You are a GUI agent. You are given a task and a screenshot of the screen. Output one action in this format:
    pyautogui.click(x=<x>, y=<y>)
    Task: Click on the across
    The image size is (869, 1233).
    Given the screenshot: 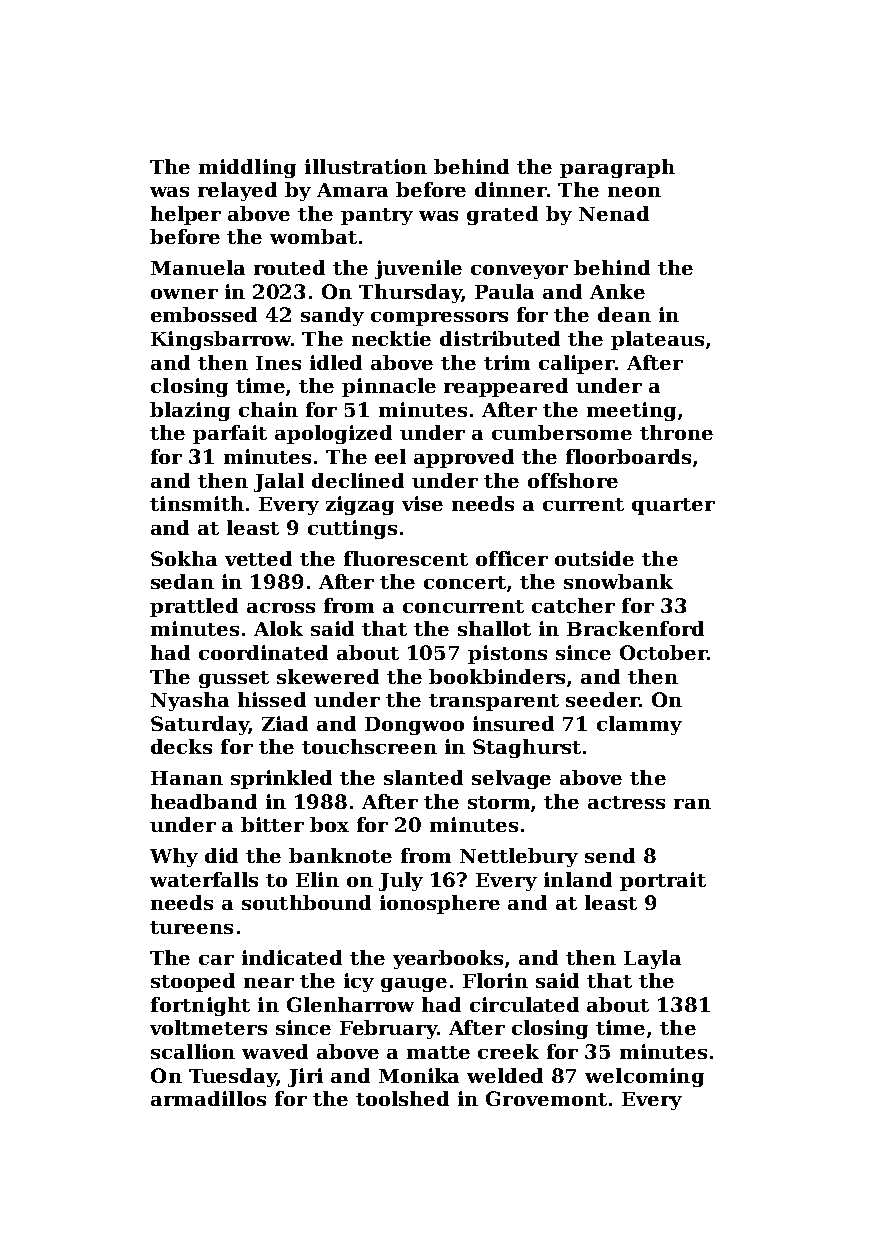 What is the action you would take?
    pyautogui.click(x=281, y=608)
